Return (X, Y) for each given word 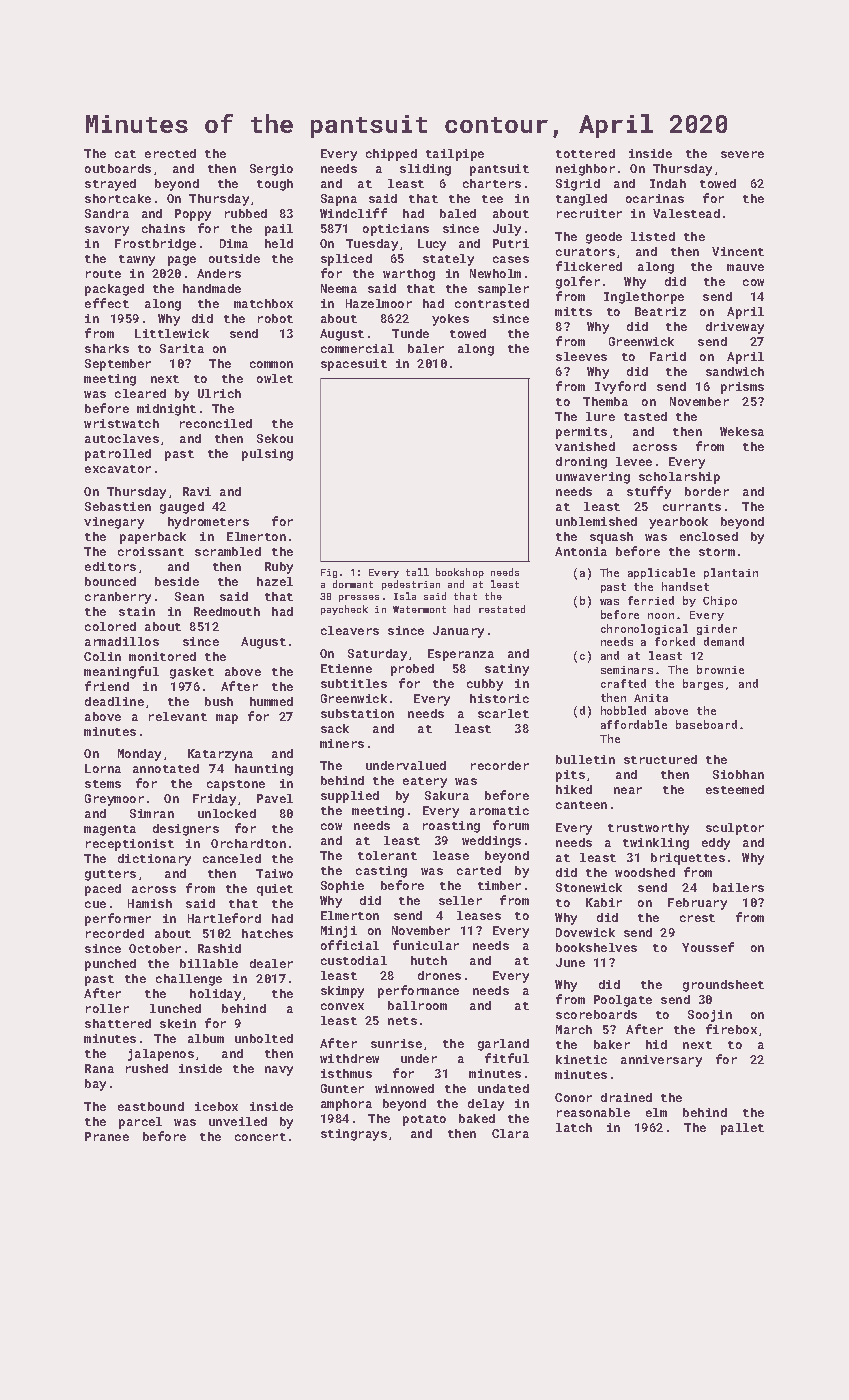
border (707, 491)
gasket (192, 673)
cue (95, 904)
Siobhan (738, 774)
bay (95, 1085)
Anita (651, 698)
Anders (219, 273)
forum (511, 825)
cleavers (350, 630)
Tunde (410, 333)
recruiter (589, 213)
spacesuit (354, 365)
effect (107, 303)
